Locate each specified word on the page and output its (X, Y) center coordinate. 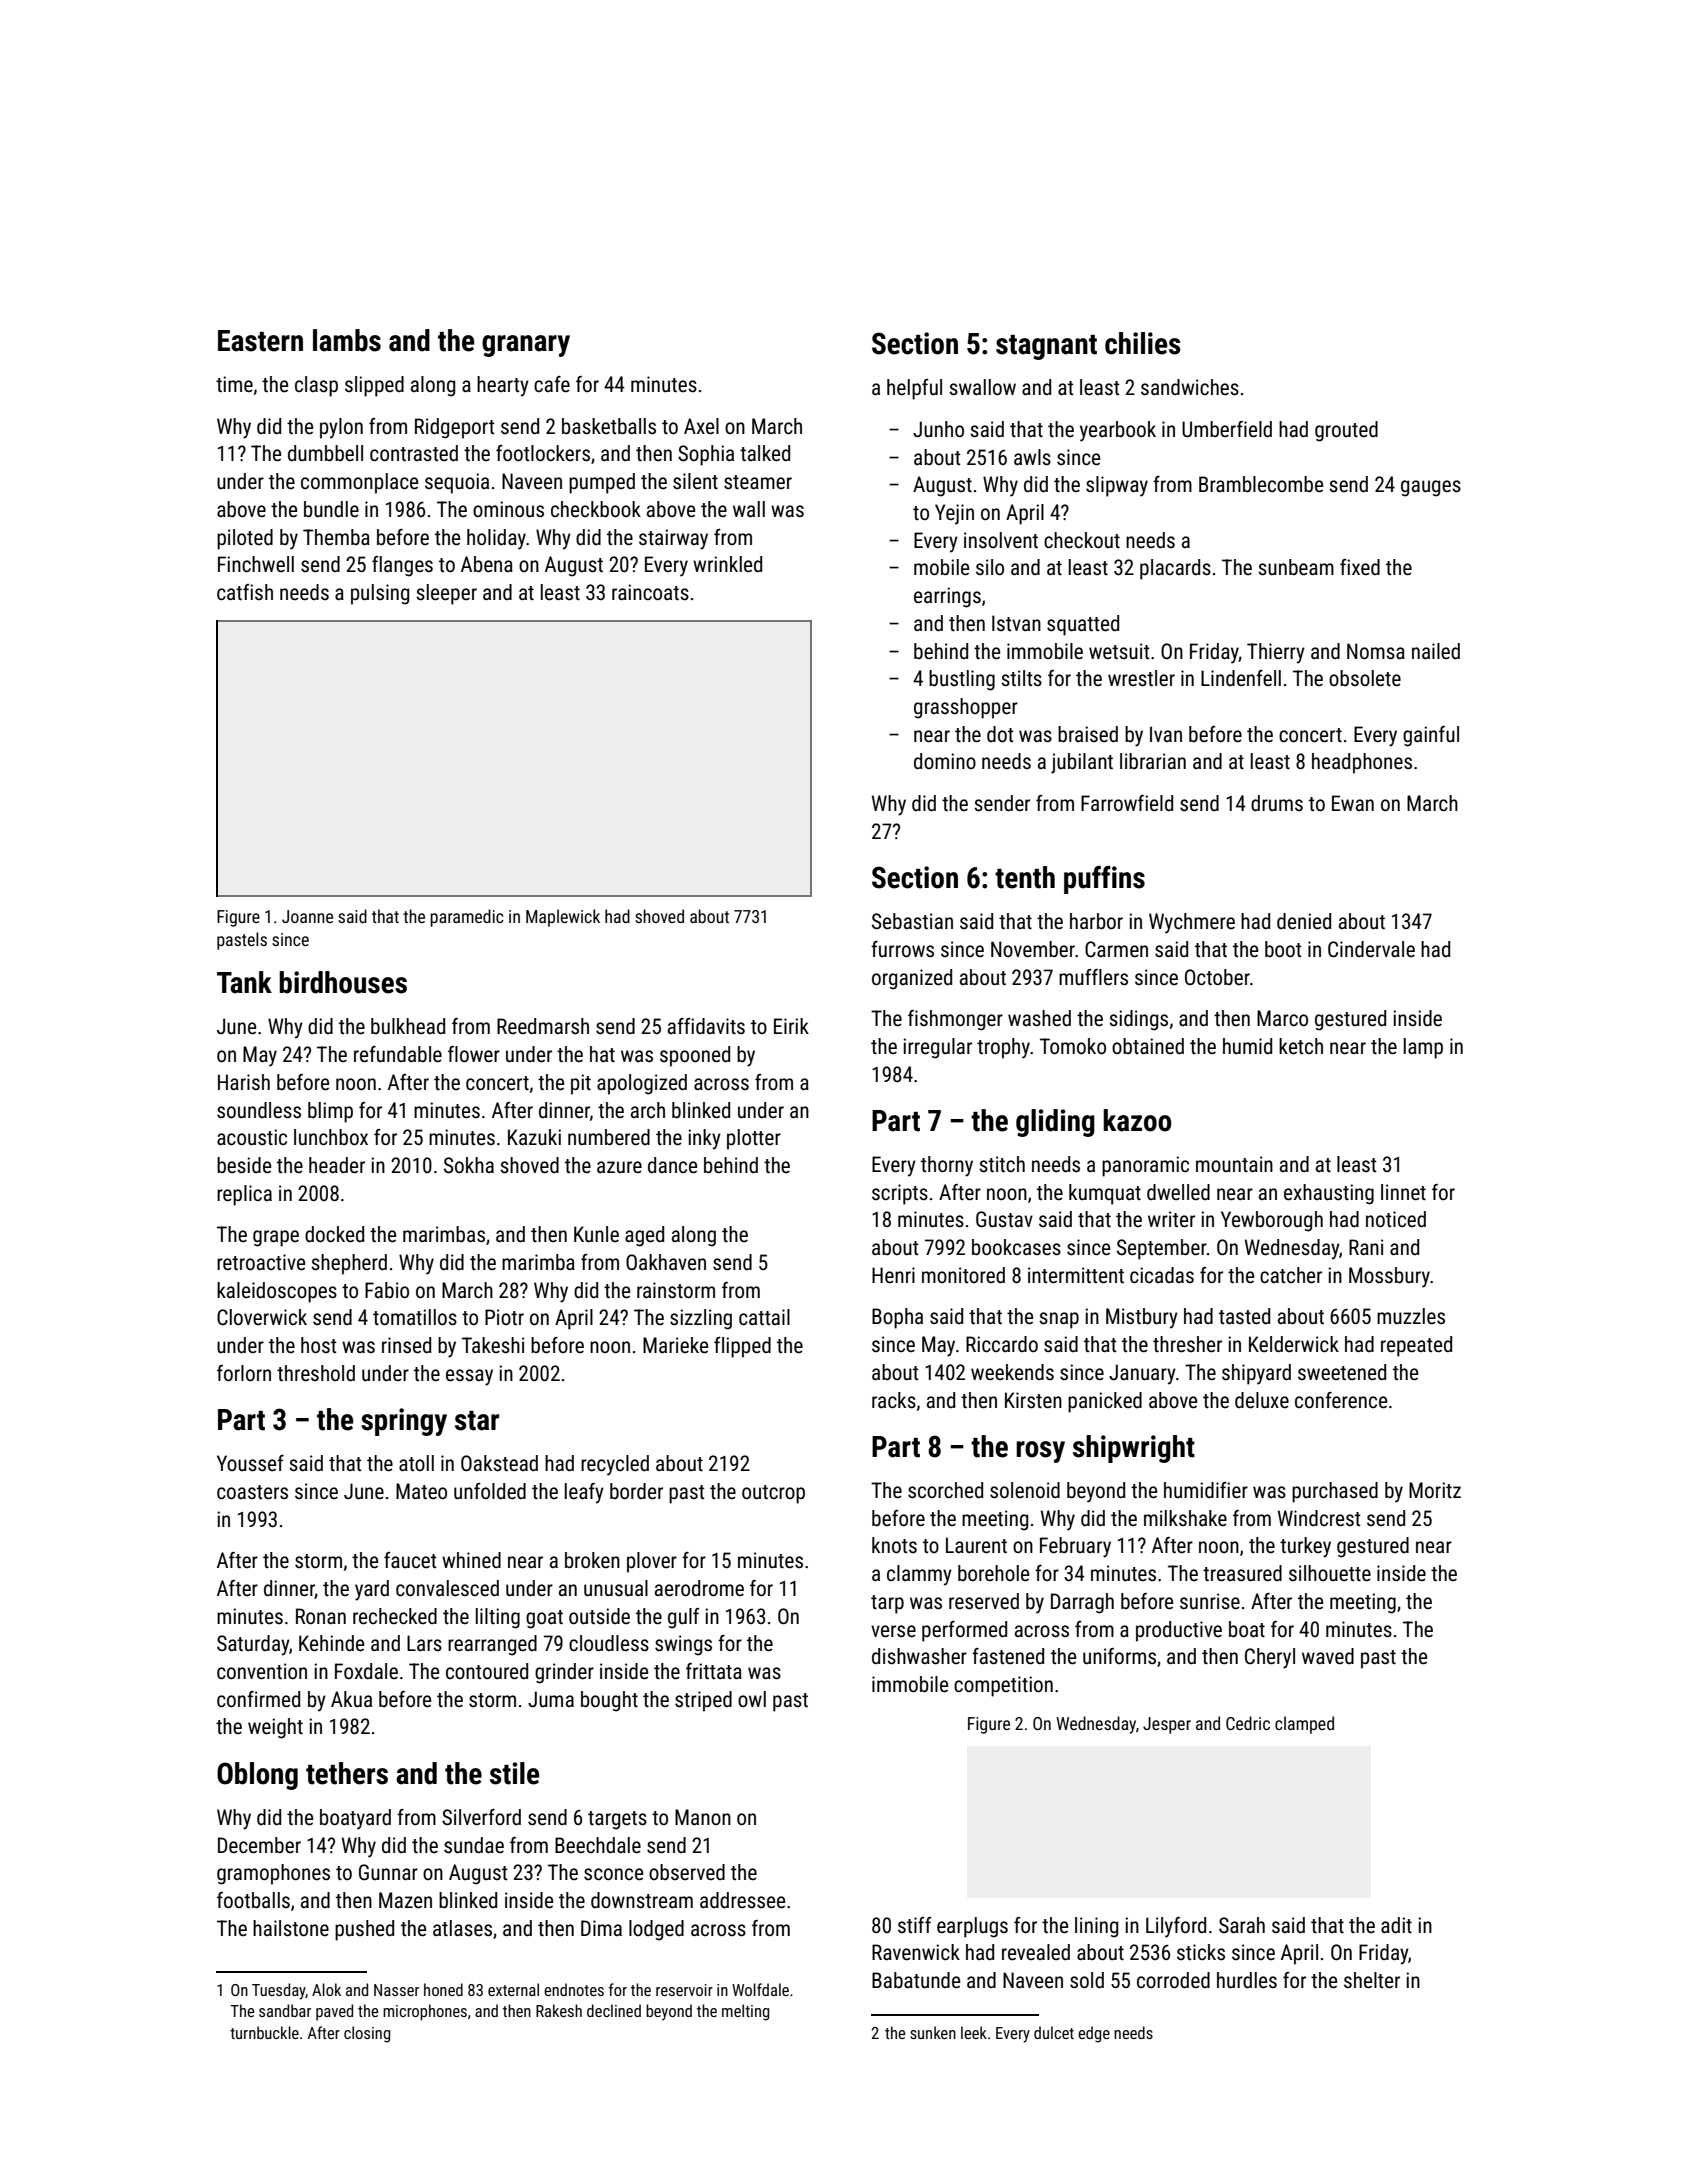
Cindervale (1371, 949)
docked (334, 1234)
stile (514, 1773)
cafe (552, 384)
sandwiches (1190, 387)
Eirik (791, 1026)
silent (695, 481)
